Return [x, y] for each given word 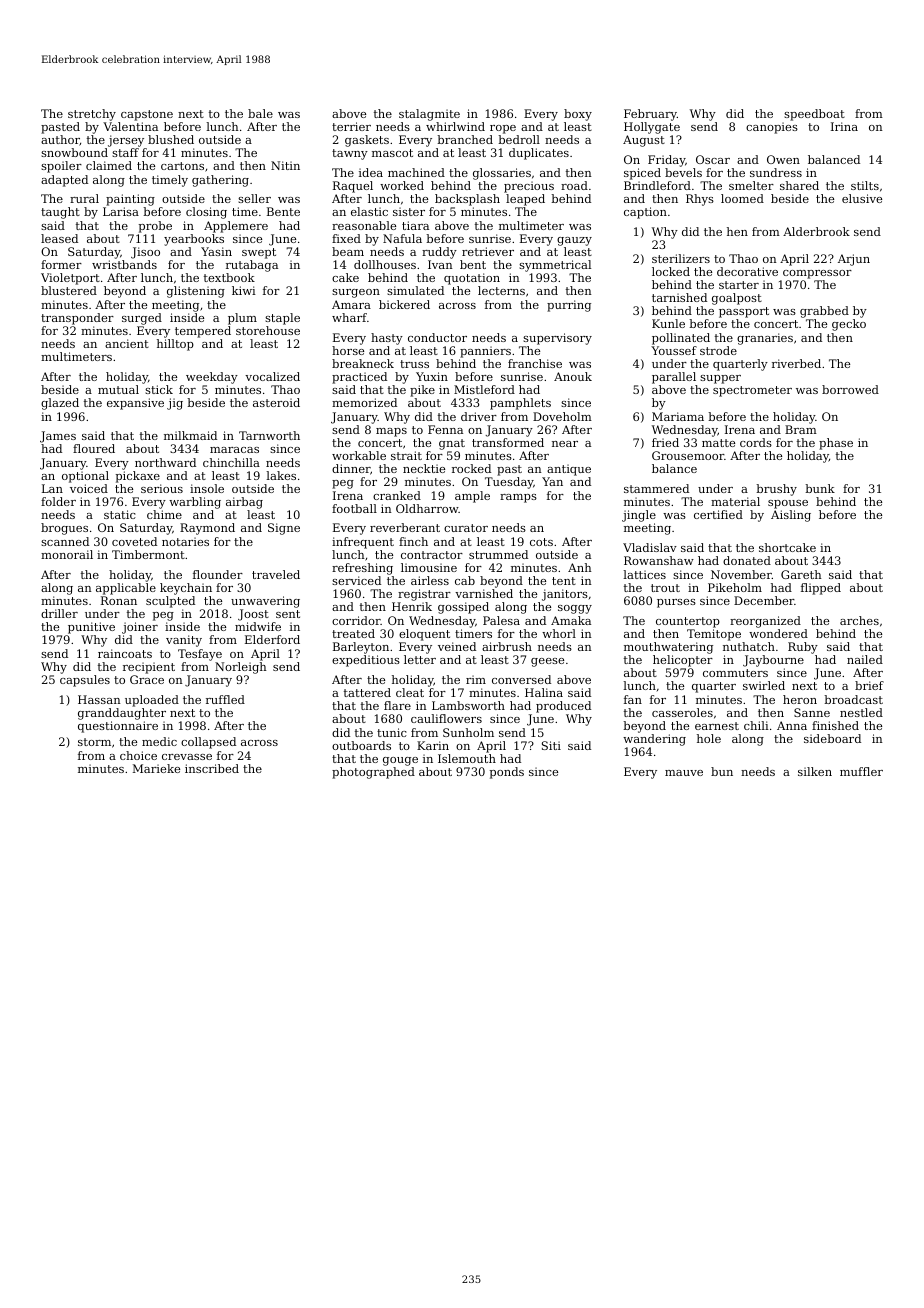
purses [676, 603]
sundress [776, 172]
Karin [433, 745]
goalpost [737, 299]
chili [756, 725]
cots [541, 542]
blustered [69, 290]
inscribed [212, 768]
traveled [276, 574]
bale [260, 113]
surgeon [356, 293]
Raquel [353, 187]
